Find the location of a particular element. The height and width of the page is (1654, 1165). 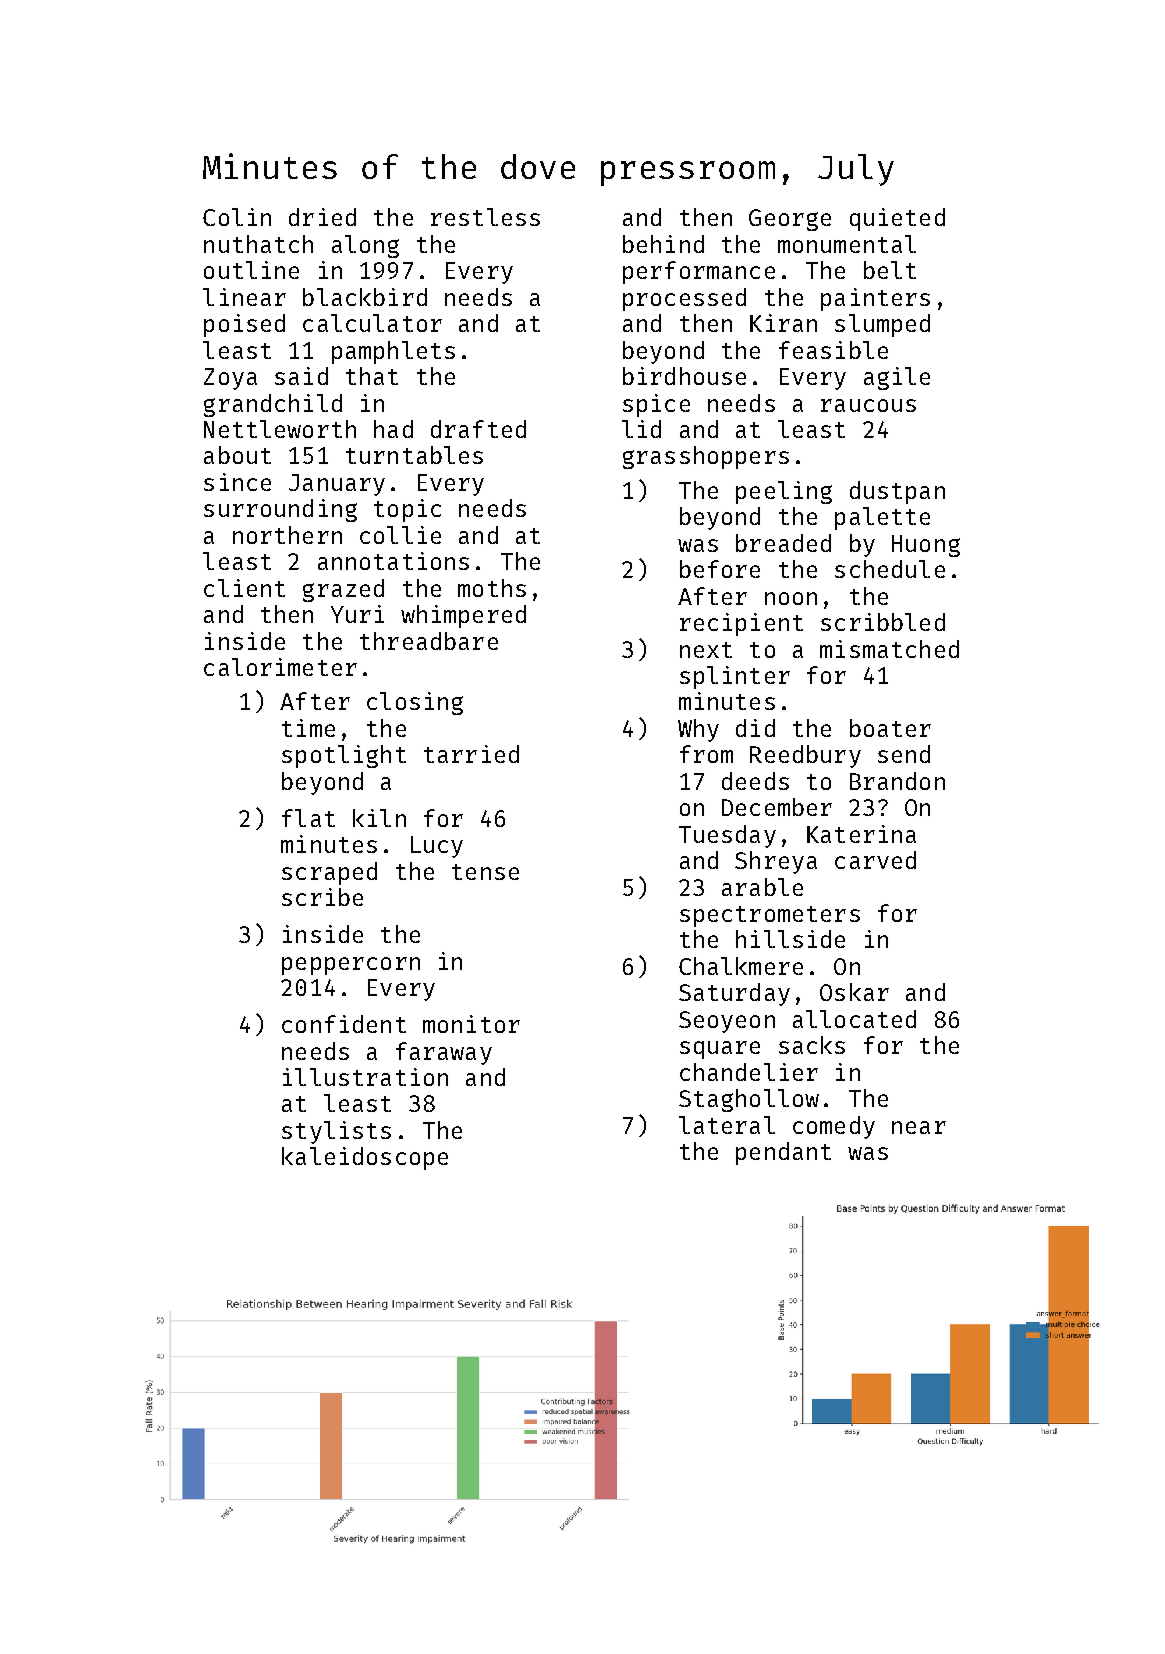

faraway is located at coordinates (444, 1053).
